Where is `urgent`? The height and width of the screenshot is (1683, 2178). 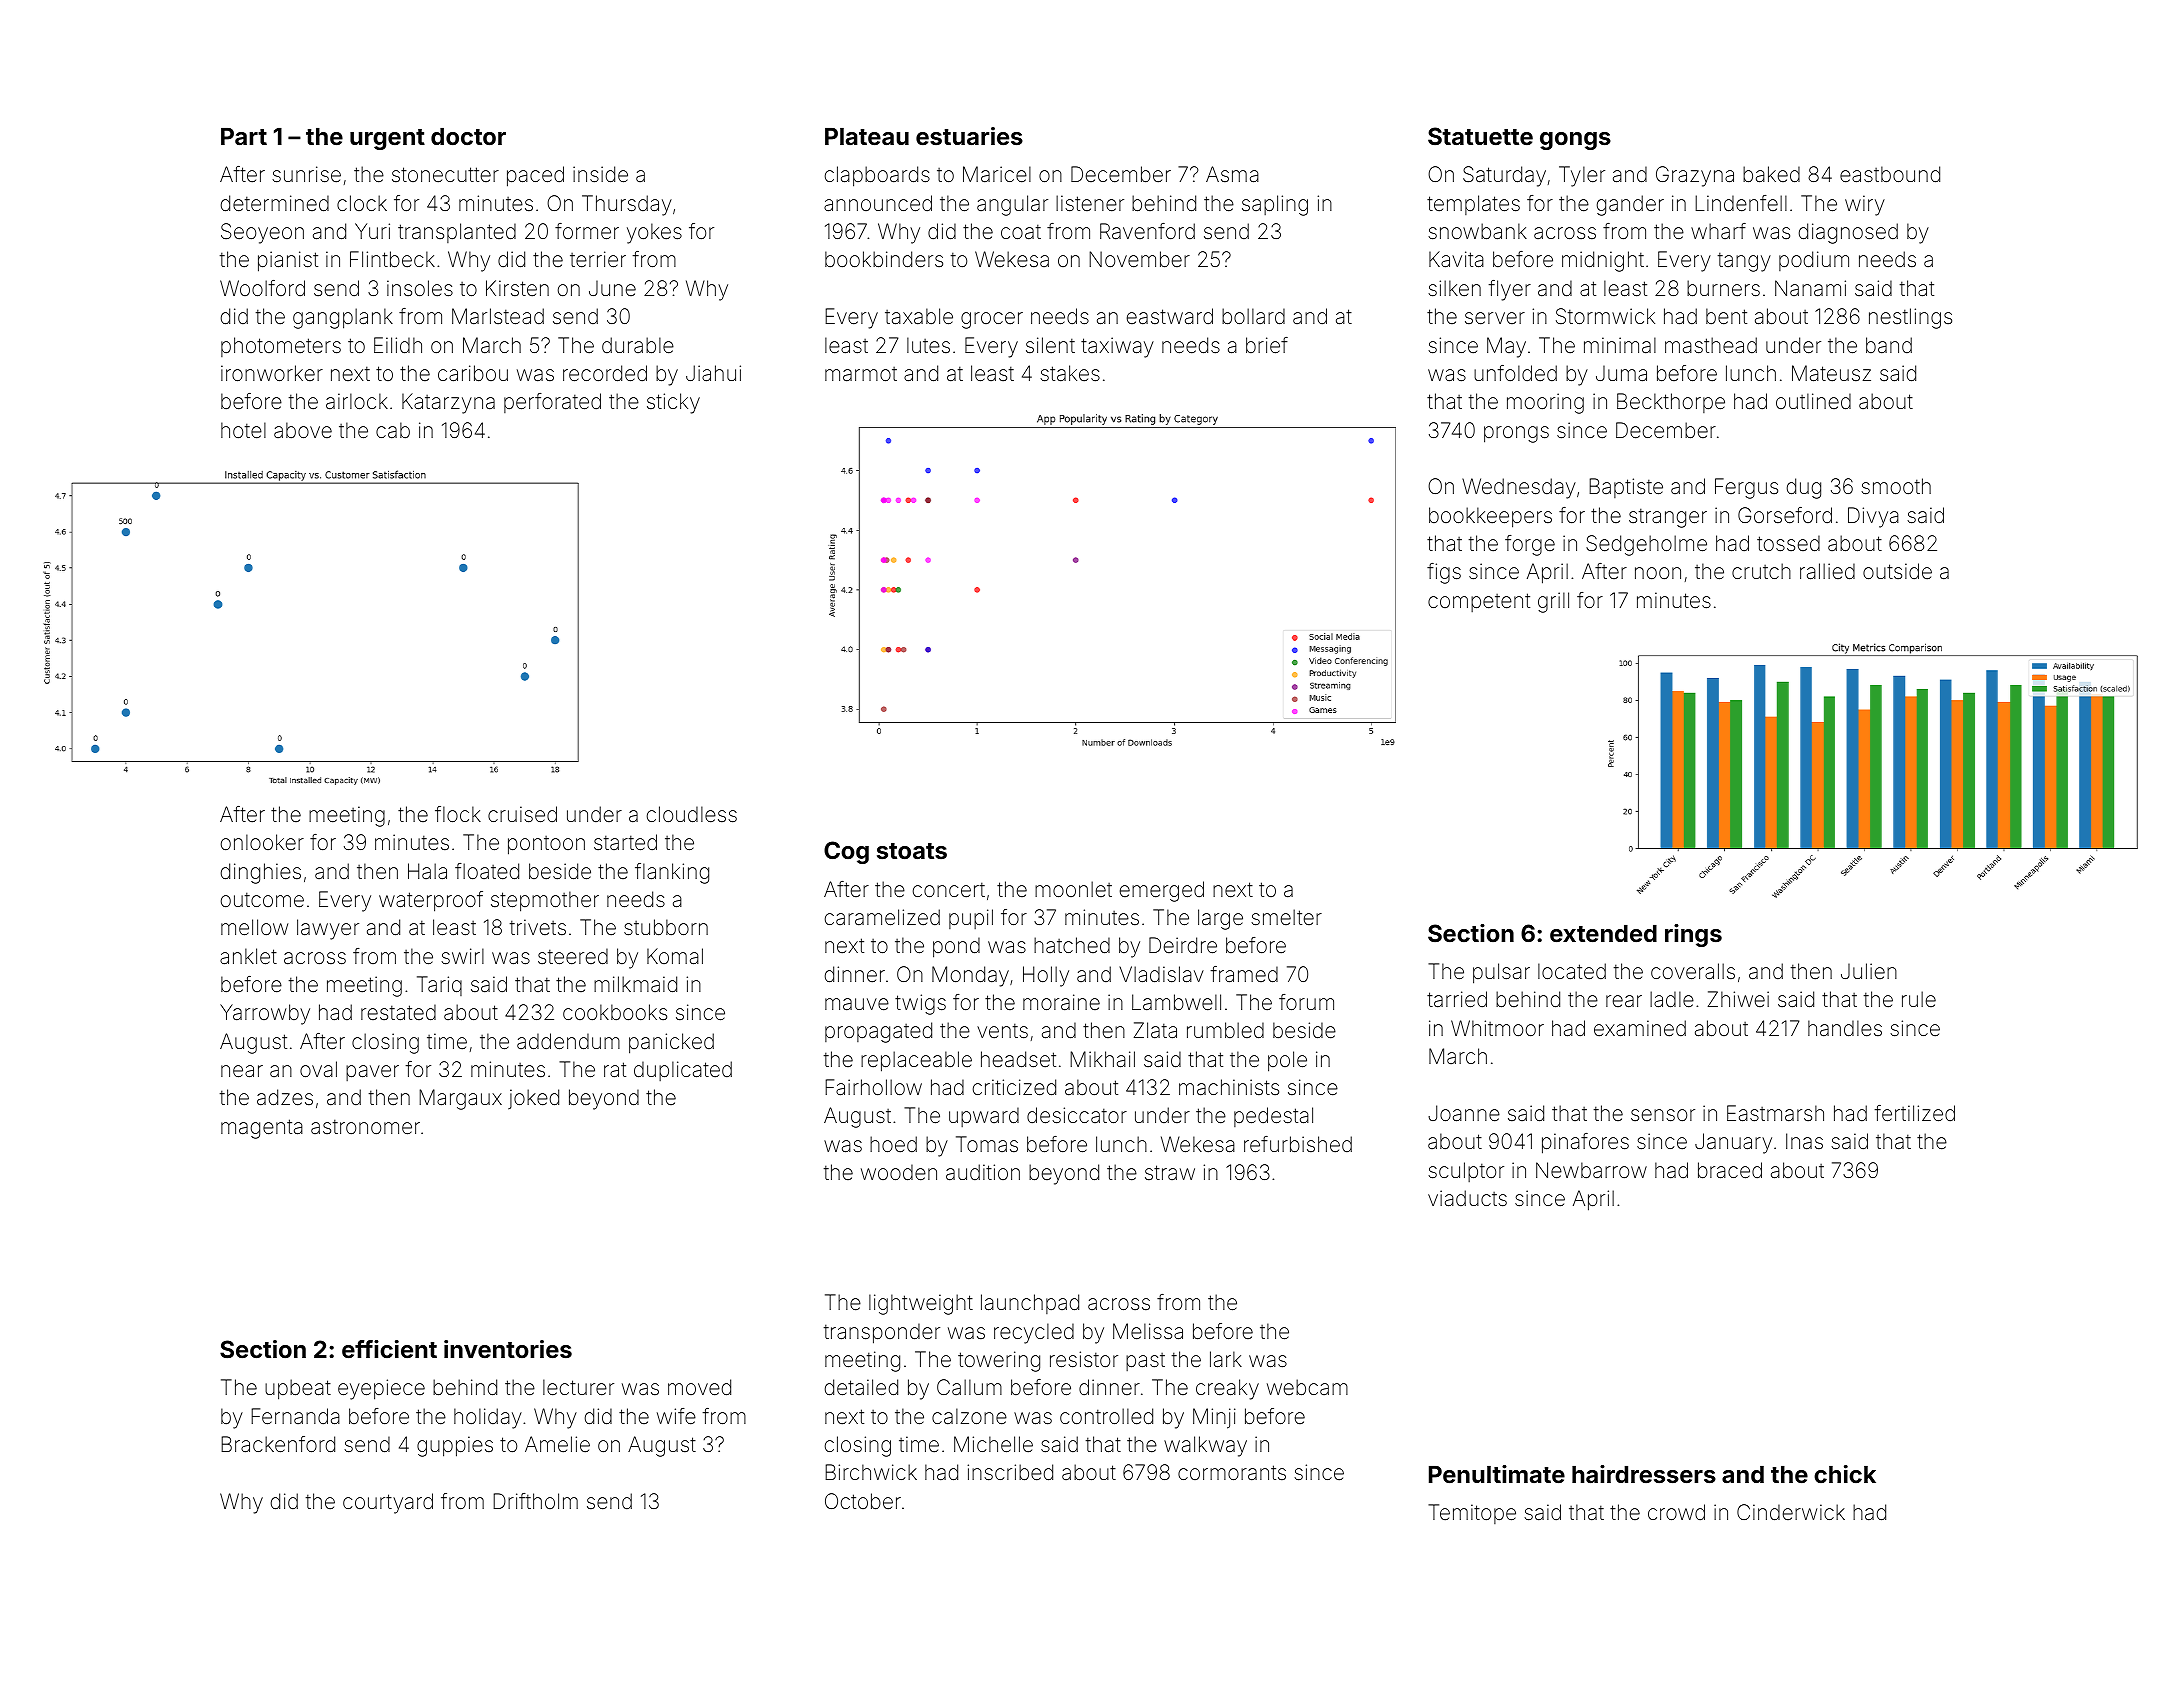 urgent is located at coordinates (387, 139).
